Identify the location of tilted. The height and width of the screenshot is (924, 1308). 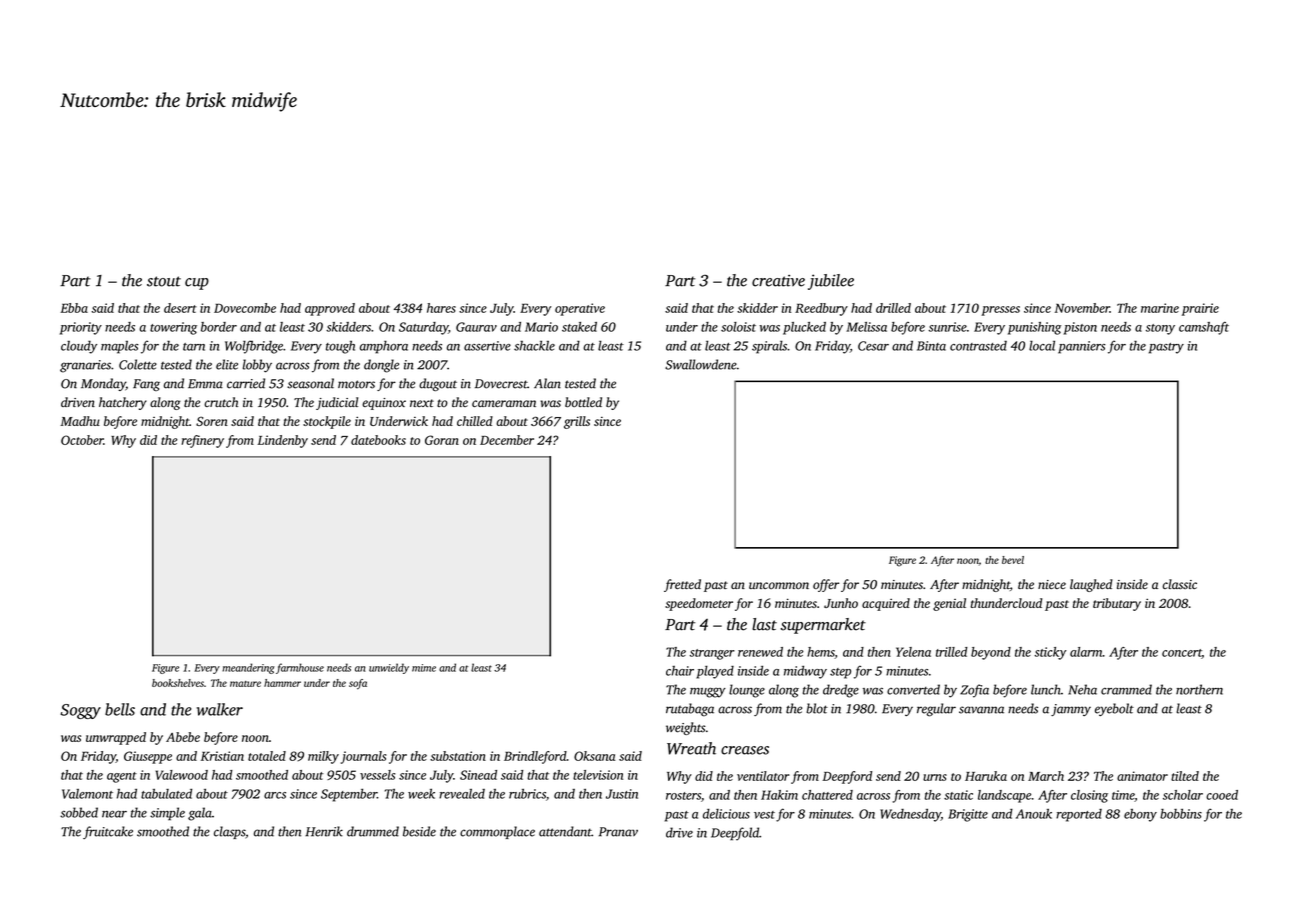
(1185, 776).
